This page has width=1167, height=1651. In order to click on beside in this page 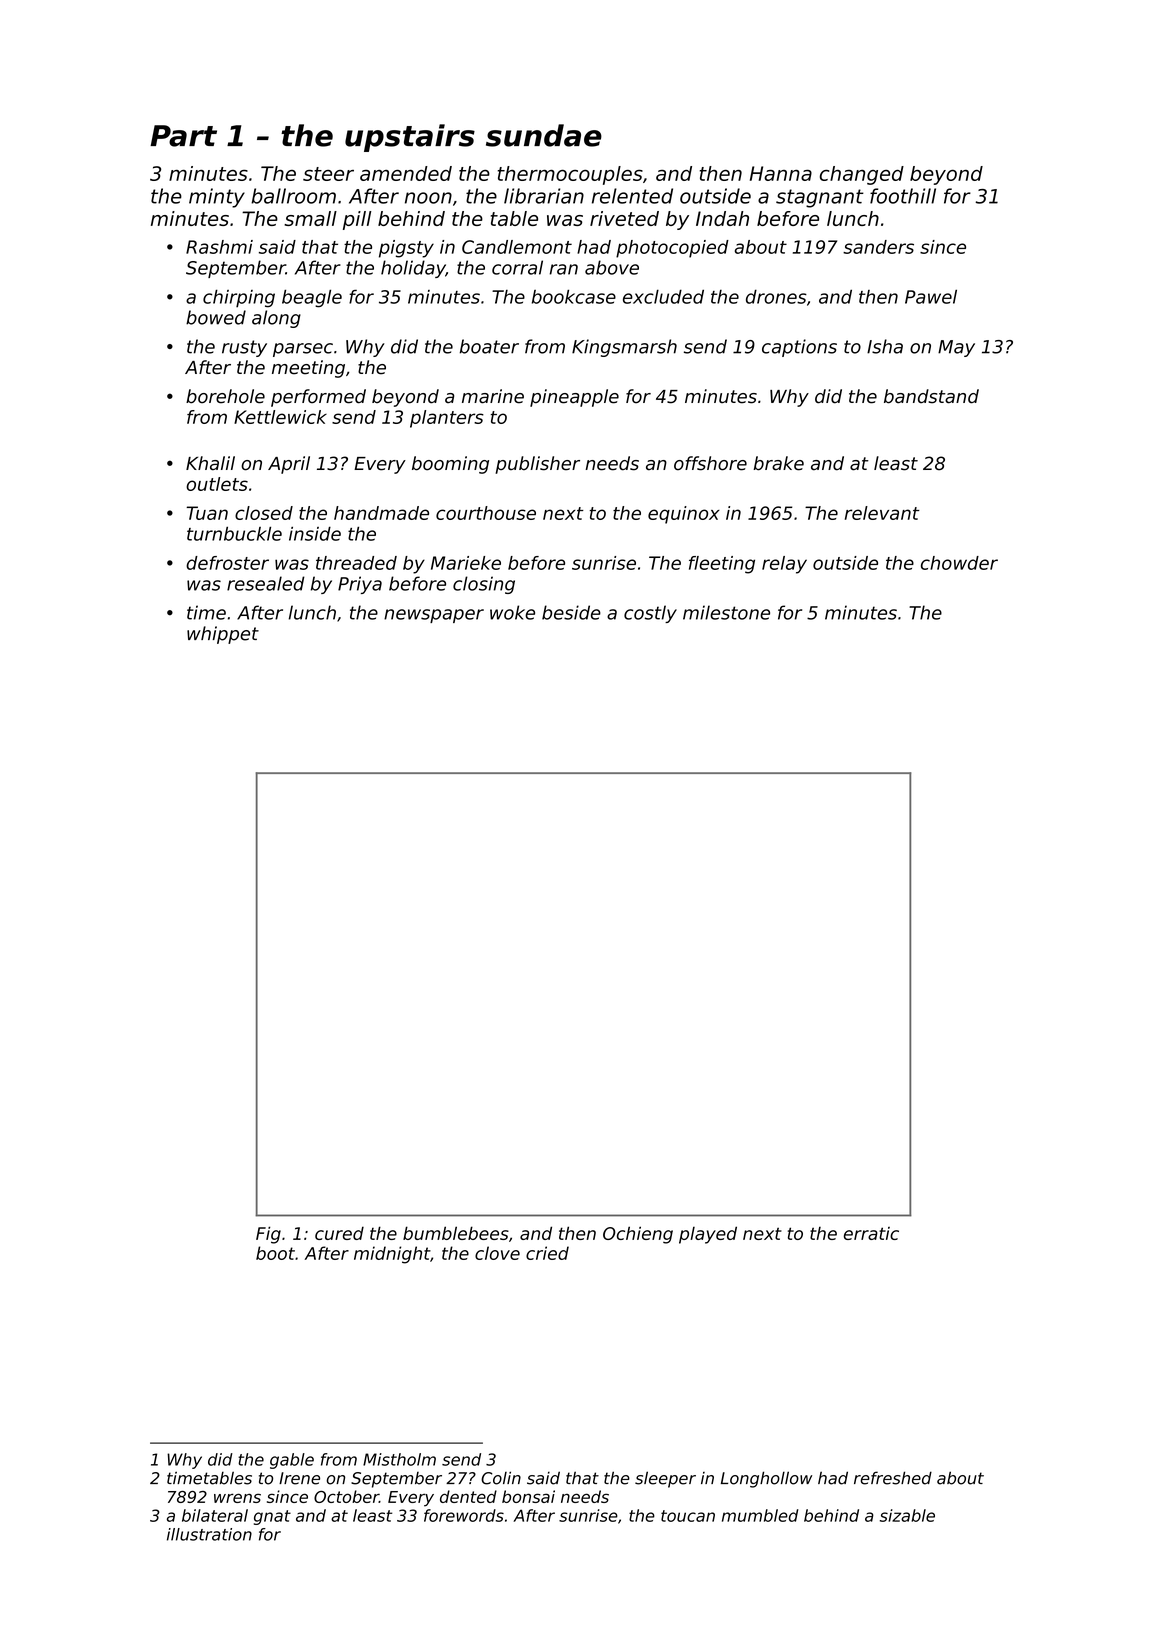, I will do `click(571, 612)`.
